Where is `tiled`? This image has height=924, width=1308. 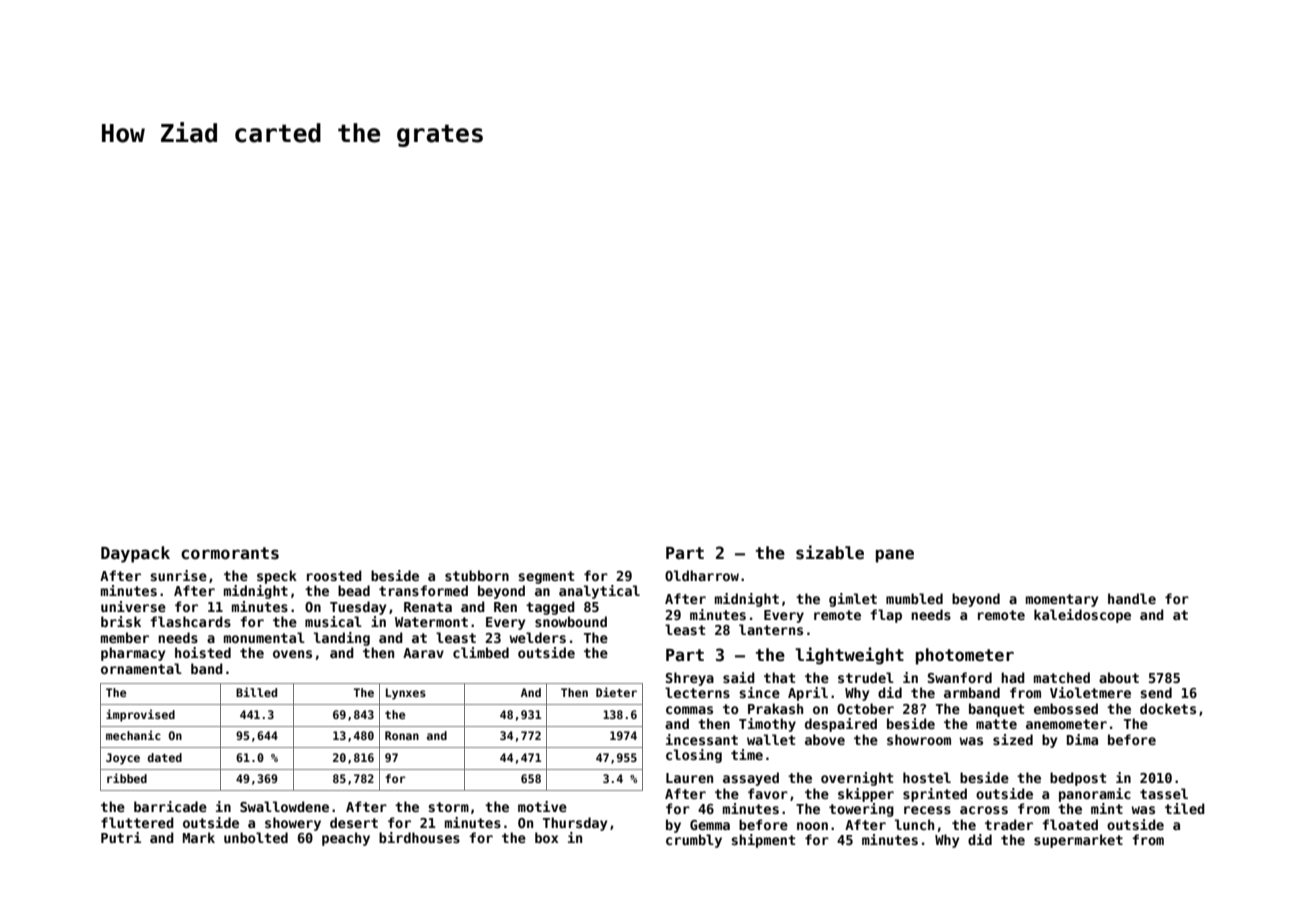
tiled is located at coordinates (1185, 808).
